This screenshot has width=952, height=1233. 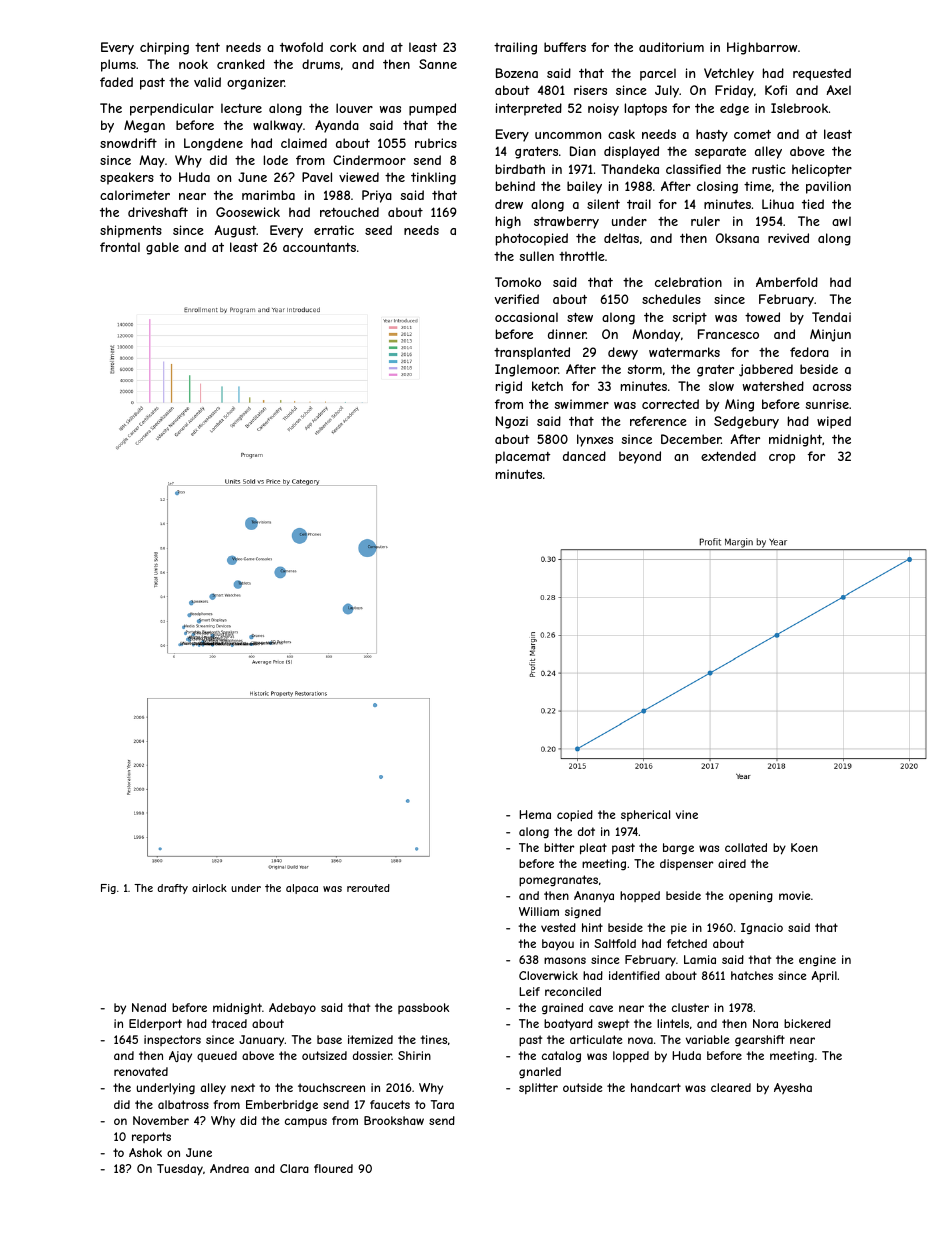 I want to click on Ayesha, so click(x=793, y=1088).
